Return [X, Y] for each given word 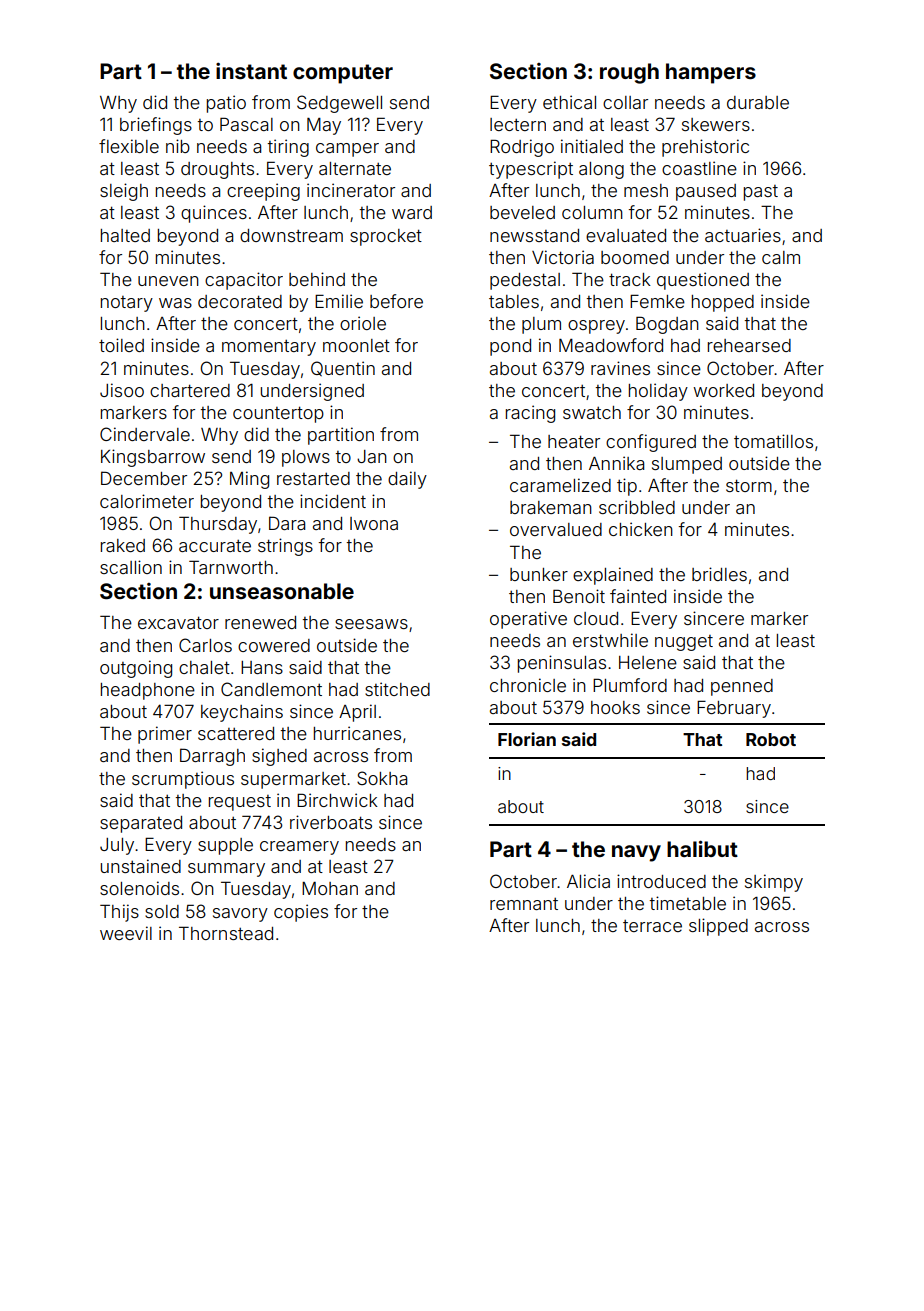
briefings [156, 126]
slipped [718, 927]
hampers [711, 73]
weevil [126, 933]
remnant [524, 904]
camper [347, 150]
